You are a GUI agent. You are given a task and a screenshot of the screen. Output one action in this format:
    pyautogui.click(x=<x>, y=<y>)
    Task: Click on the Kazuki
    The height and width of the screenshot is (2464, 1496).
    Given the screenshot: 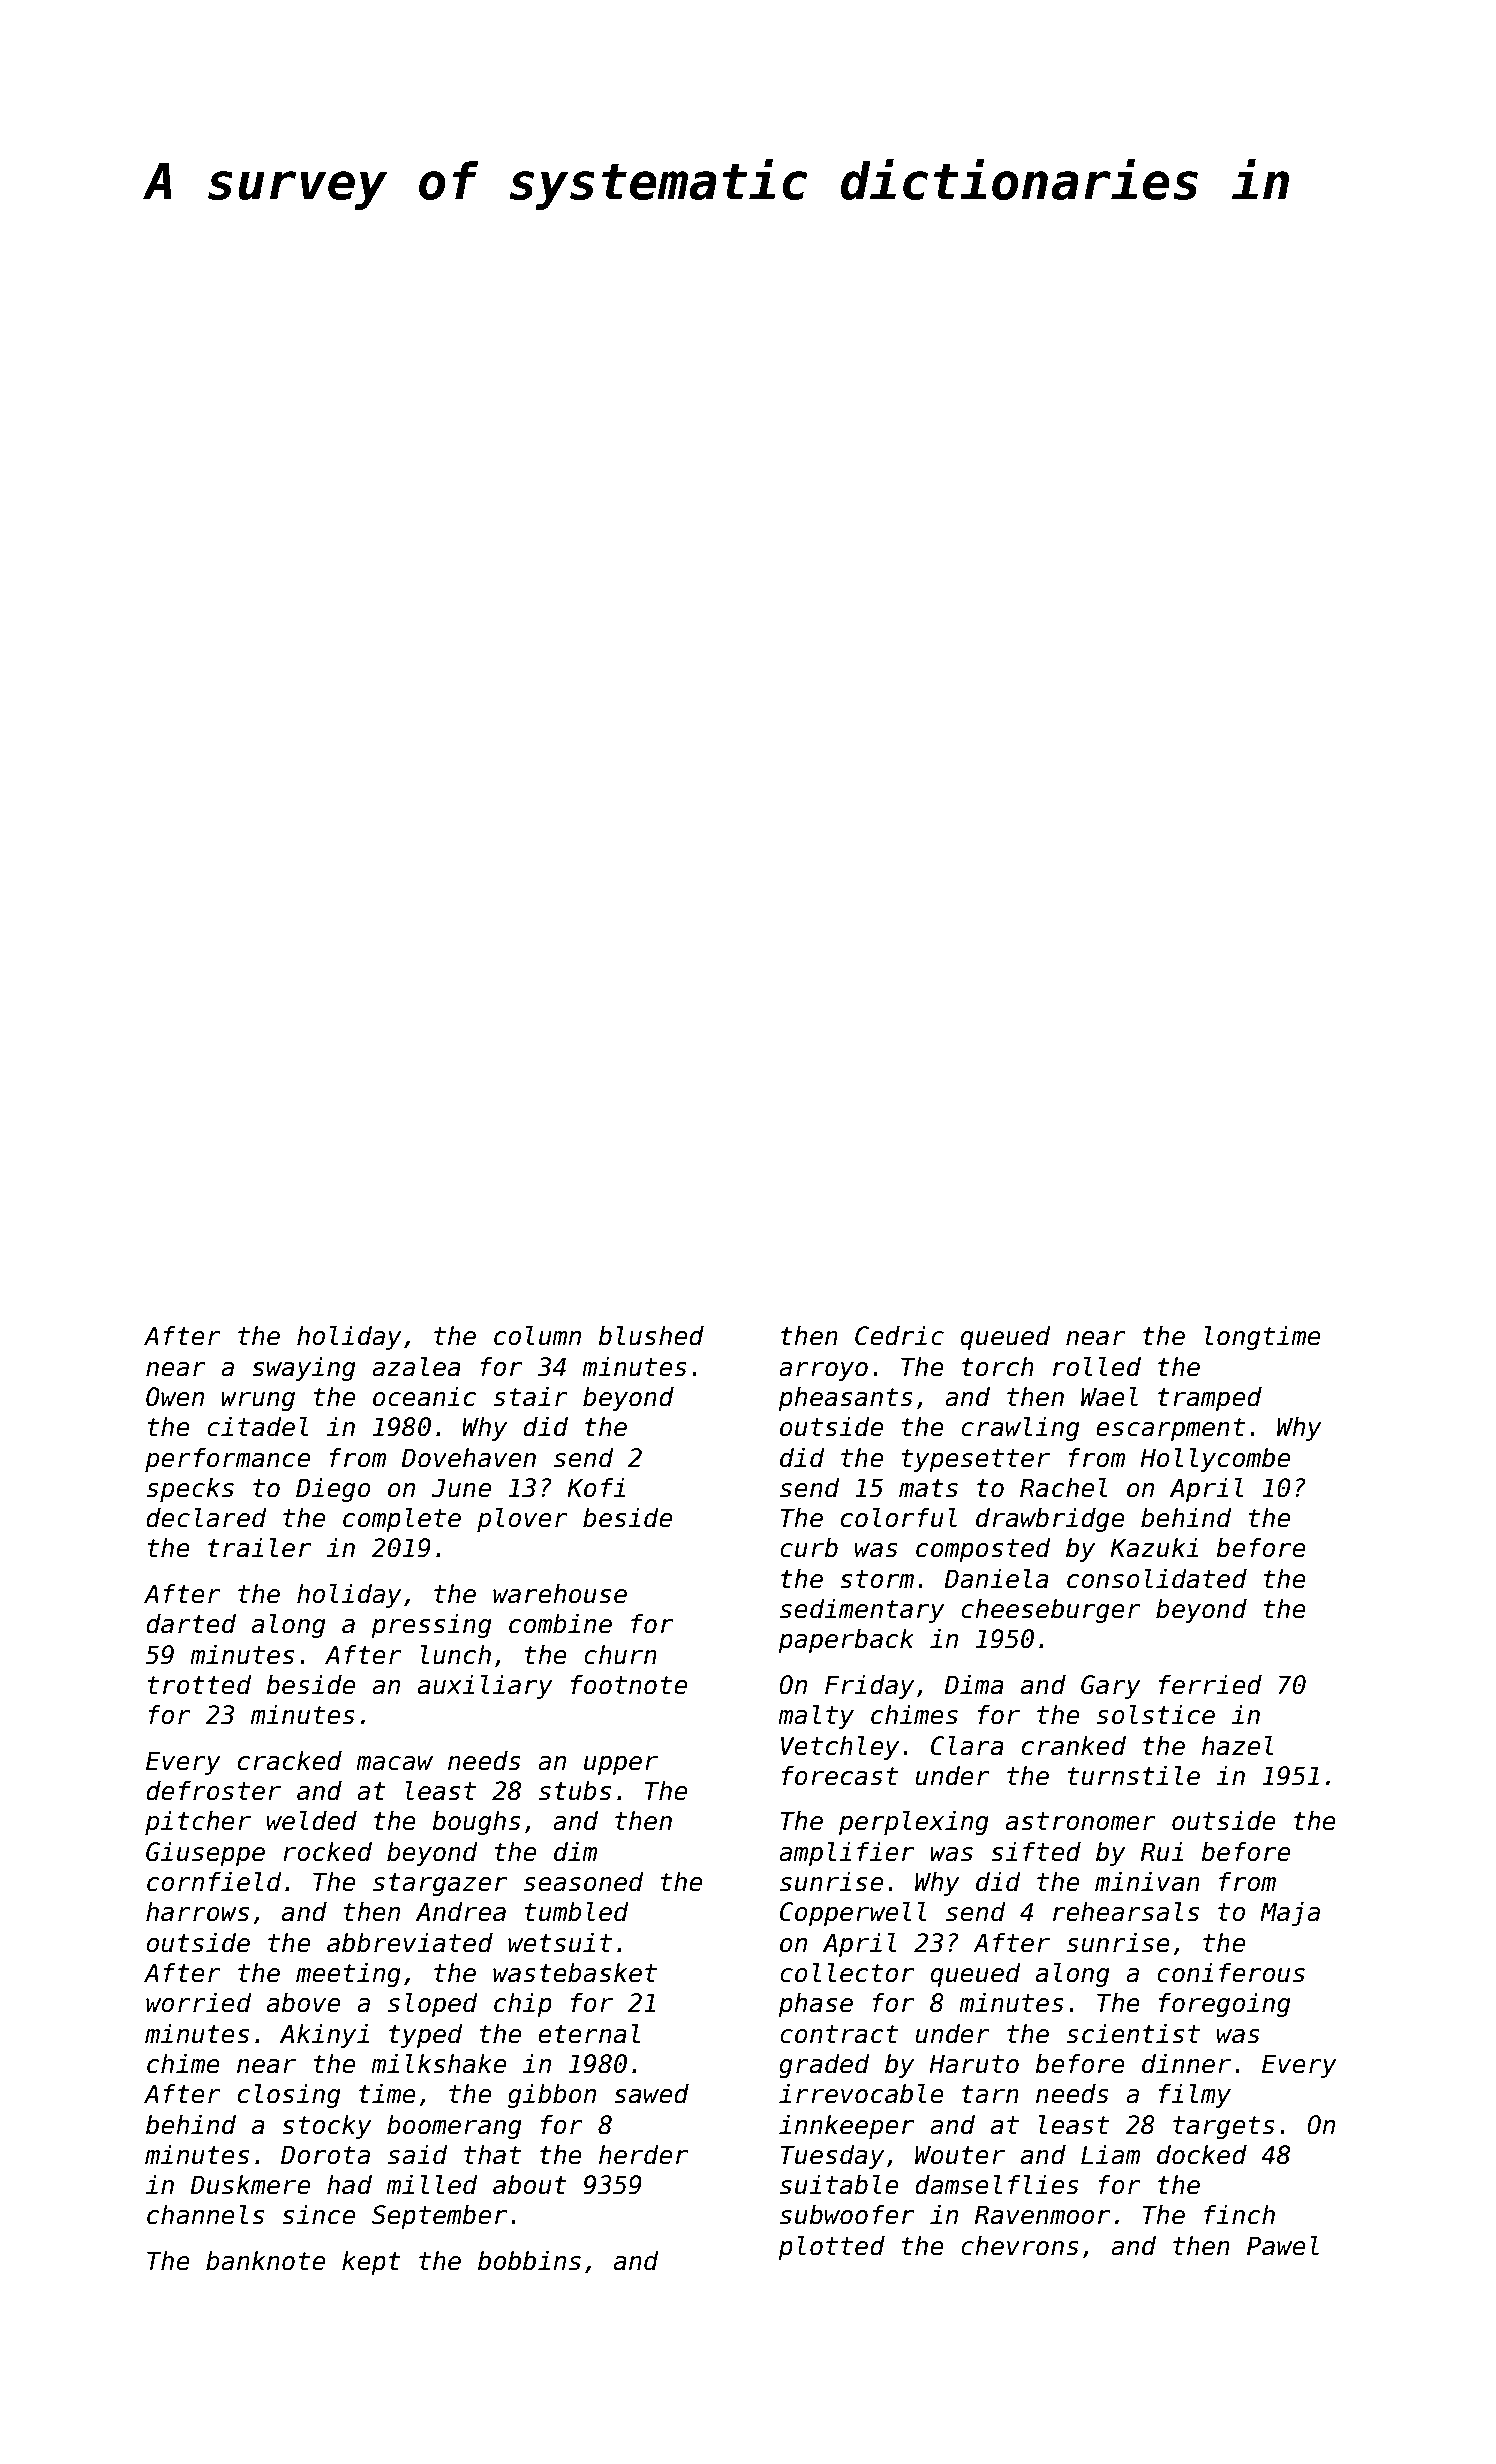 What is the action you would take?
    pyautogui.click(x=1154, y=1548)
